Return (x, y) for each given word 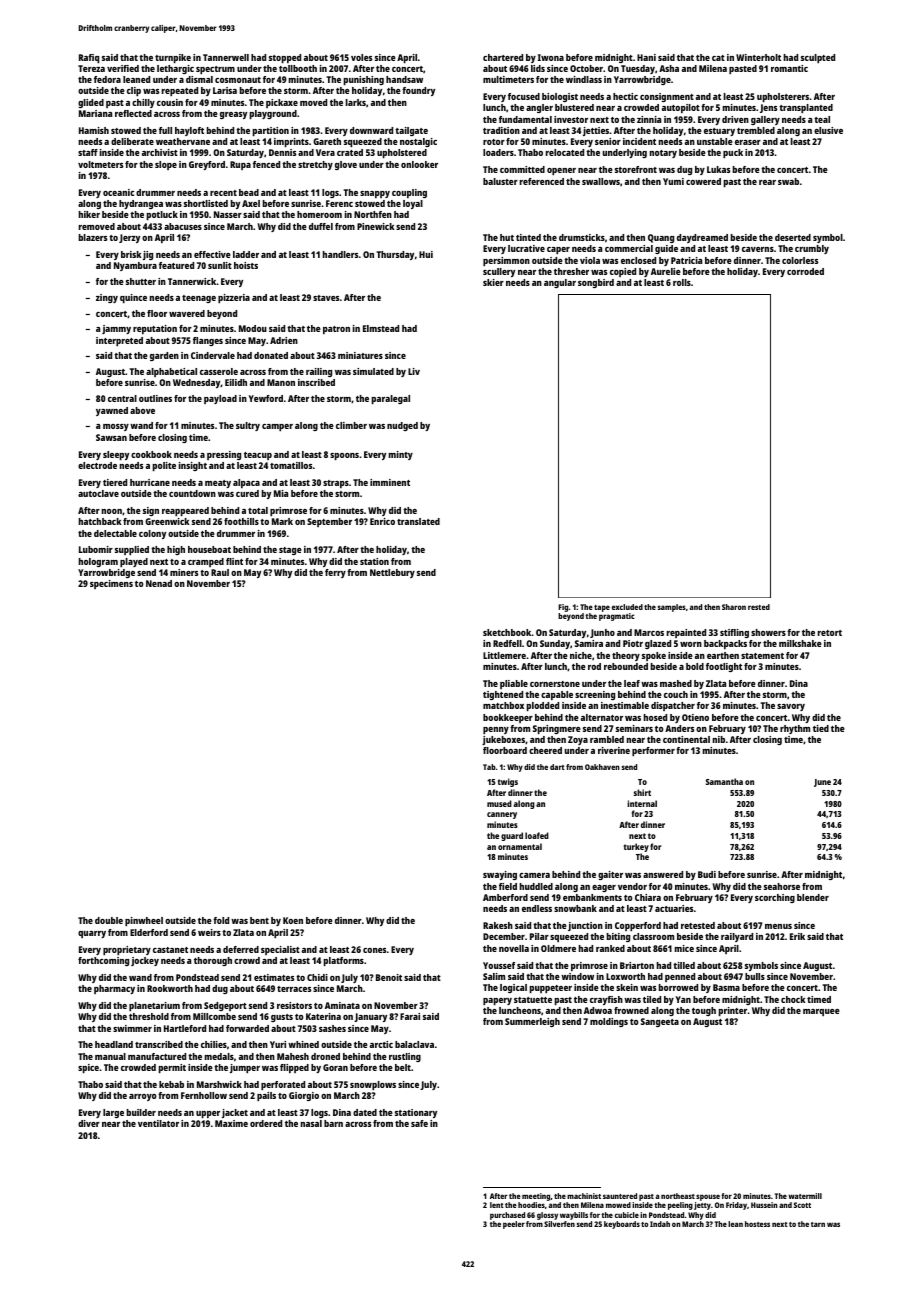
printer (733, 1011)
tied (821, 728)
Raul (220, 572)
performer (653, 751)
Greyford (207, 165)
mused (499, 803)
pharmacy (114, 989)
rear (767, 182)
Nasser (228, 214)
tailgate (411, 131)
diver (89, 1123)
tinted (528, 237)
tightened (503, 695)
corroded (805, 271)
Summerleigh (532, 1022)
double (109, 920)
